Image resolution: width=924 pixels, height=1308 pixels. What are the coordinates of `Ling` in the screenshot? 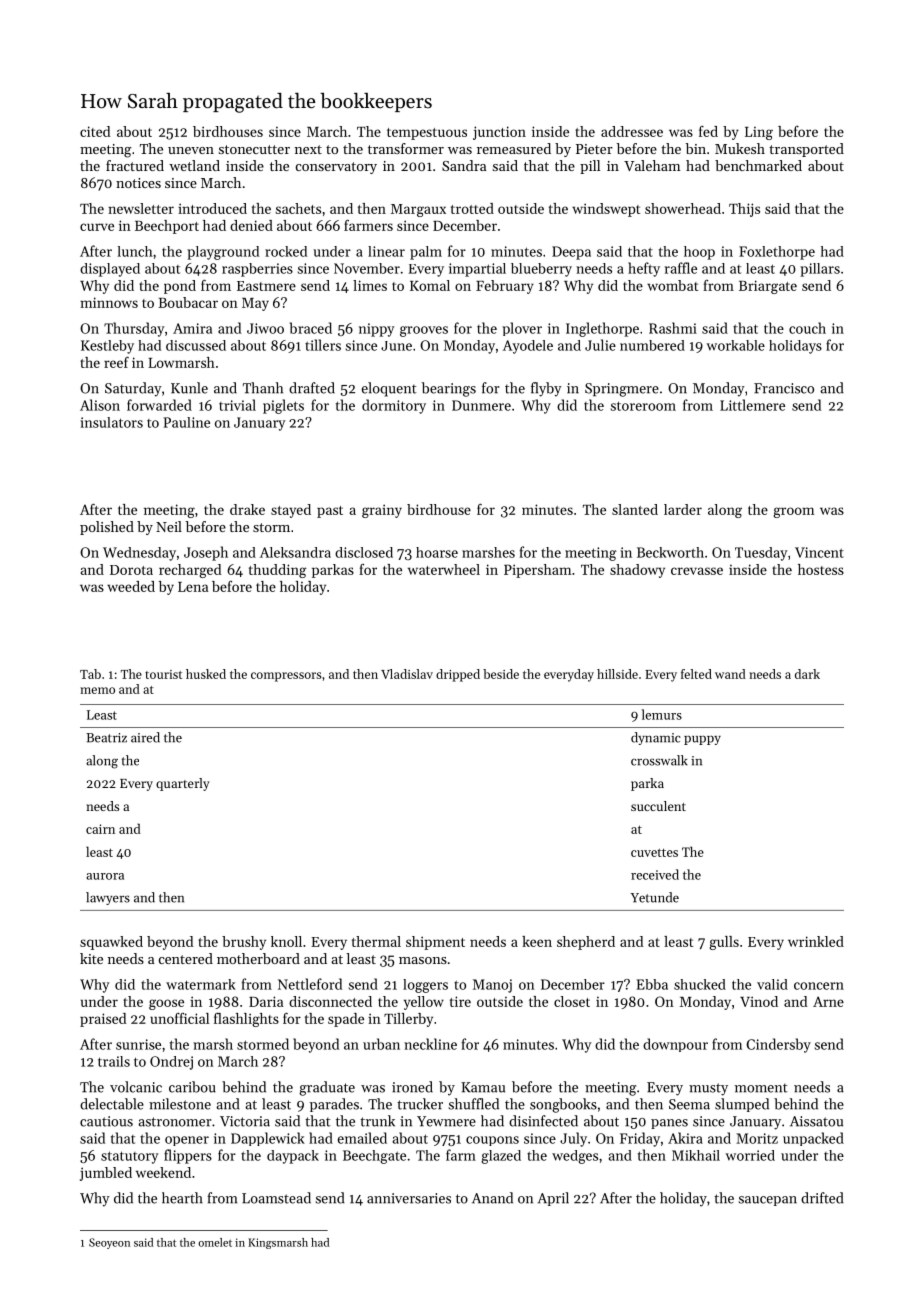 It's located at (759, 133).
